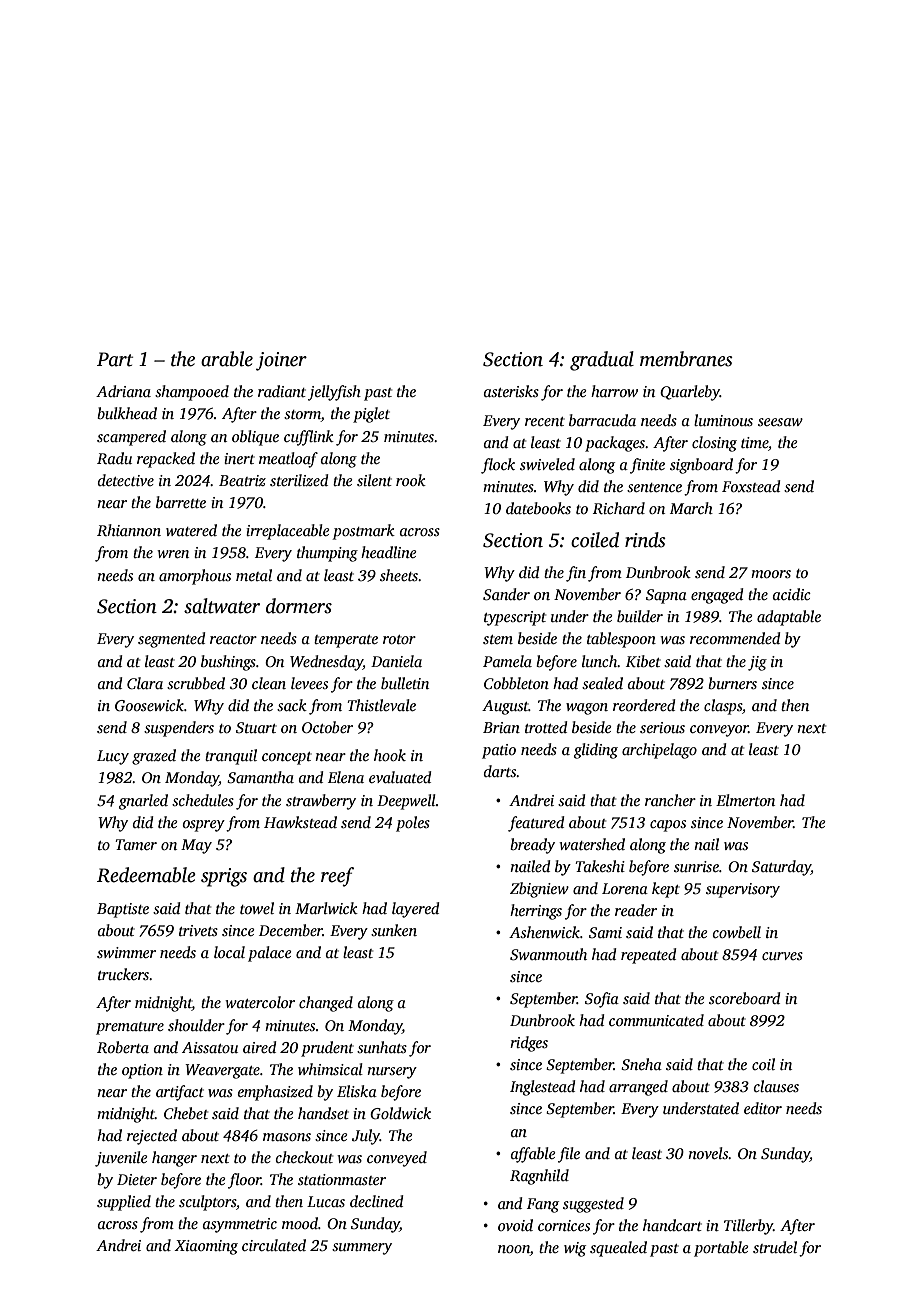 Image resolution: width=924 pixels, height=1314 pixels. What do you see at coordinates (174, 1159) in the screenshot?
I see `hanger` at bounding box center [174, 1159].
